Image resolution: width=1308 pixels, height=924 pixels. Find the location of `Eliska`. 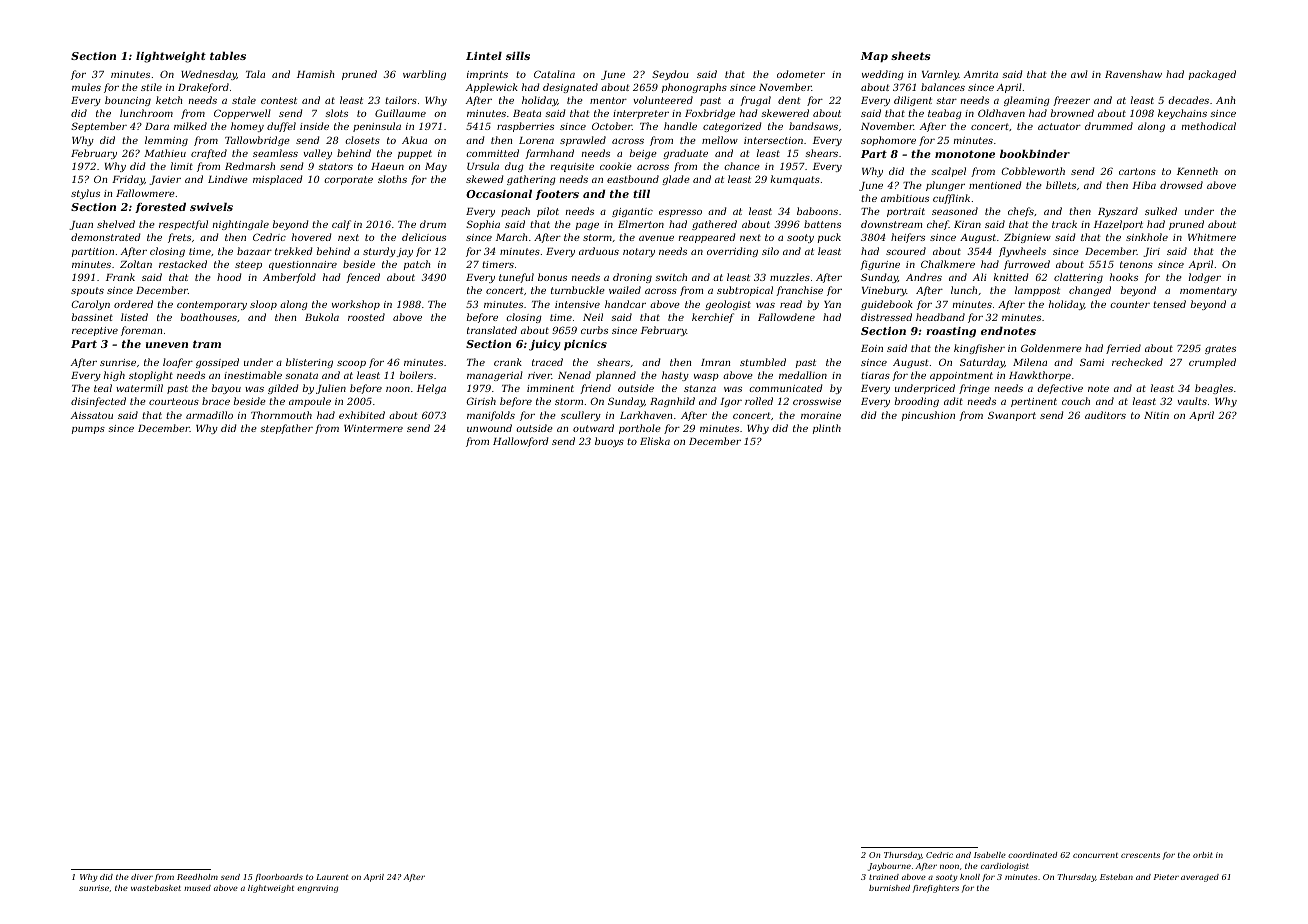

Eliska is located at coordinates (655, 441).
